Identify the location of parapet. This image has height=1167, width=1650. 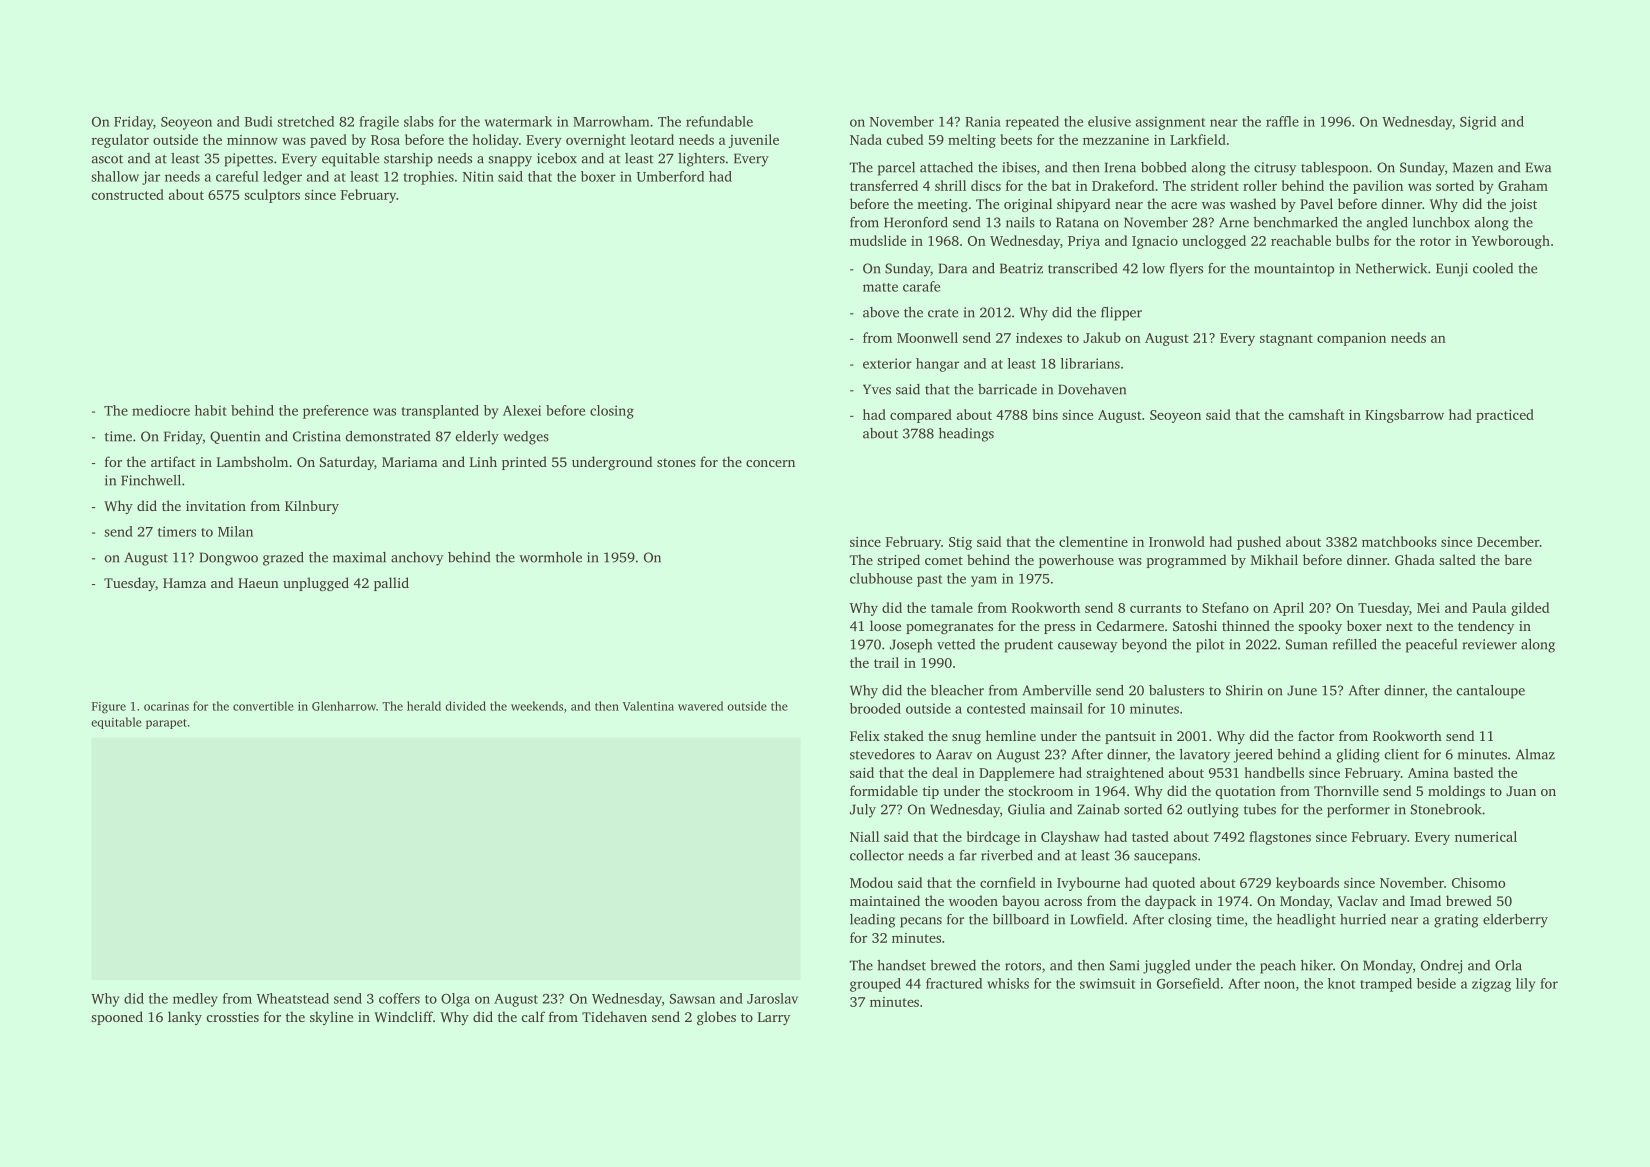
(166, 724).
